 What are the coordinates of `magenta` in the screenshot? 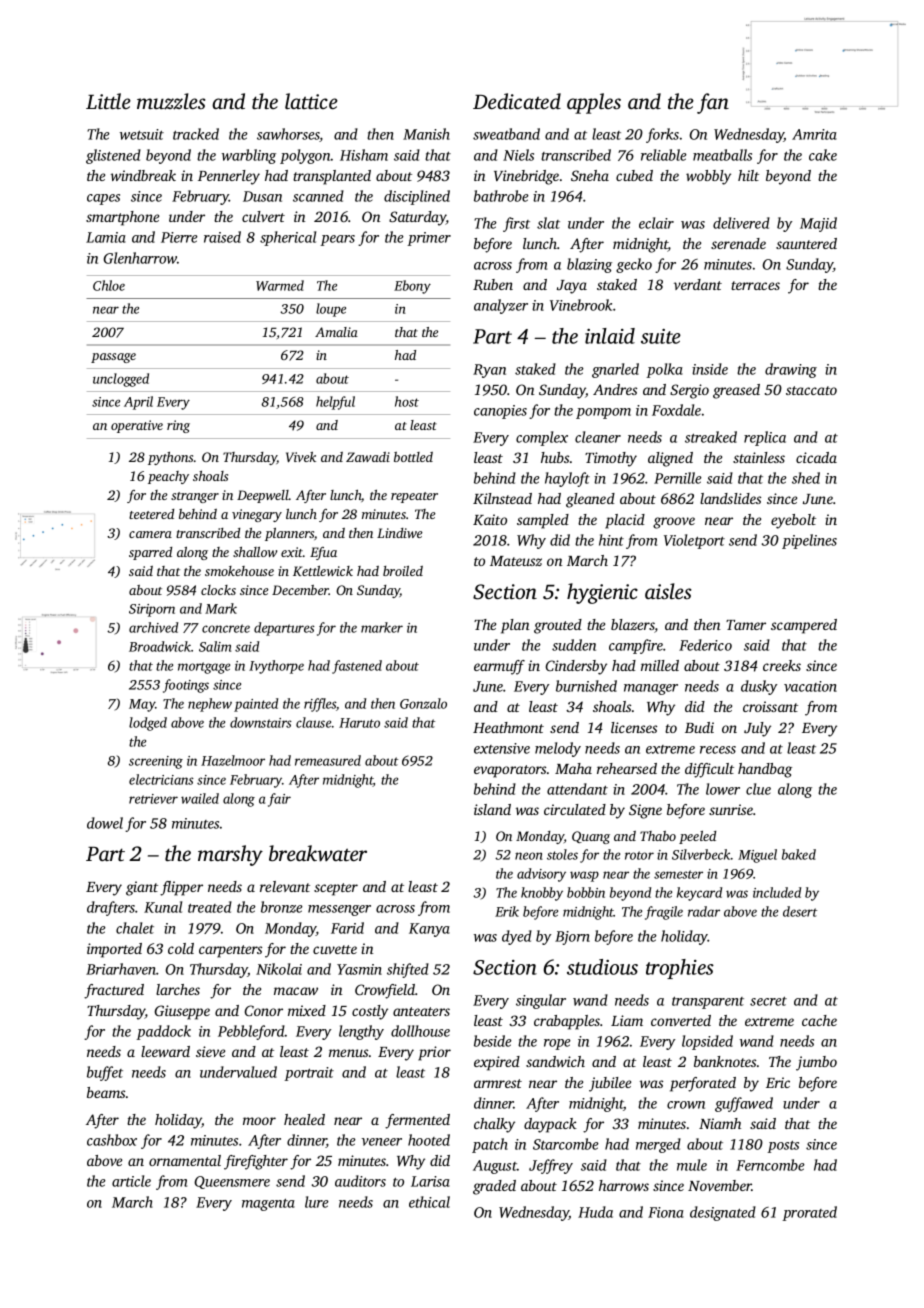 It's located at (268, 1204).
